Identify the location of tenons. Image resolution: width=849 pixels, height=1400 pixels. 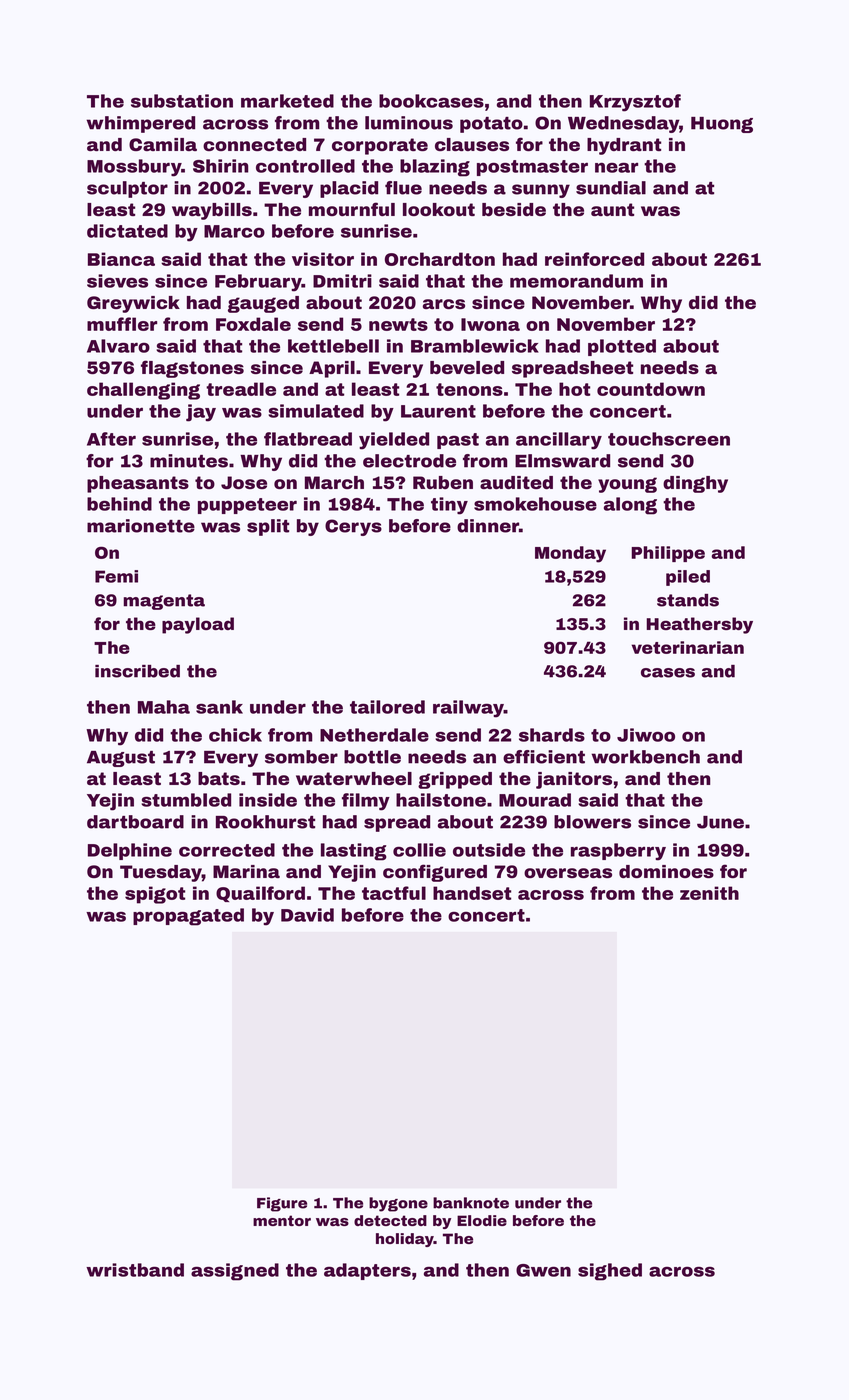
(469, 389).
